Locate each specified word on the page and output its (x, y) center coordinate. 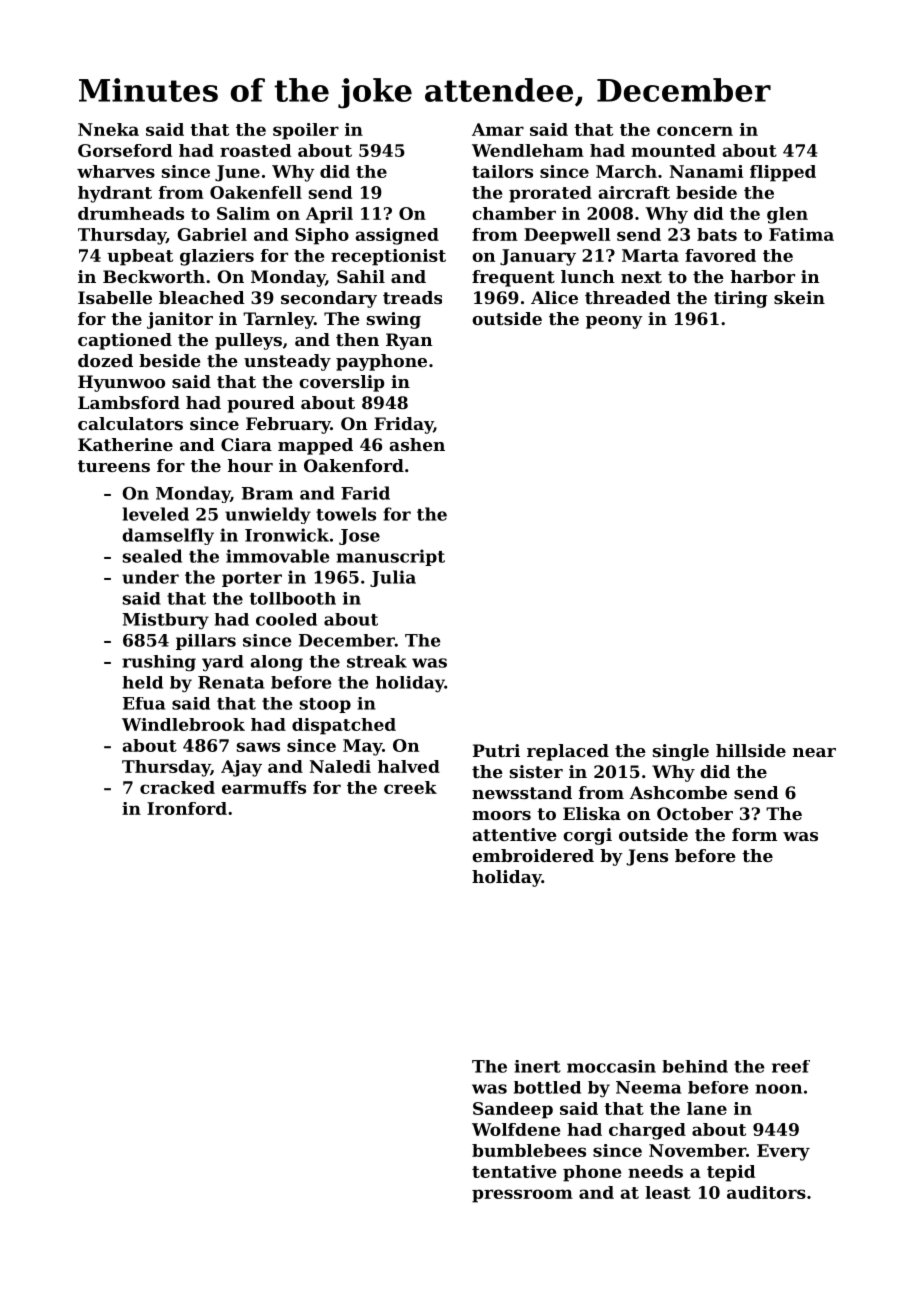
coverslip (341, 383)
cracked (177, 787)
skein (799, 297)
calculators (130, 423)
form (754, 834)
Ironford (187, 808)
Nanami (706, 171)
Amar (498, 129)
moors (501, 815)
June (237, 173)
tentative (514, 1171)
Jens (647, 857)
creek (410, 787)
